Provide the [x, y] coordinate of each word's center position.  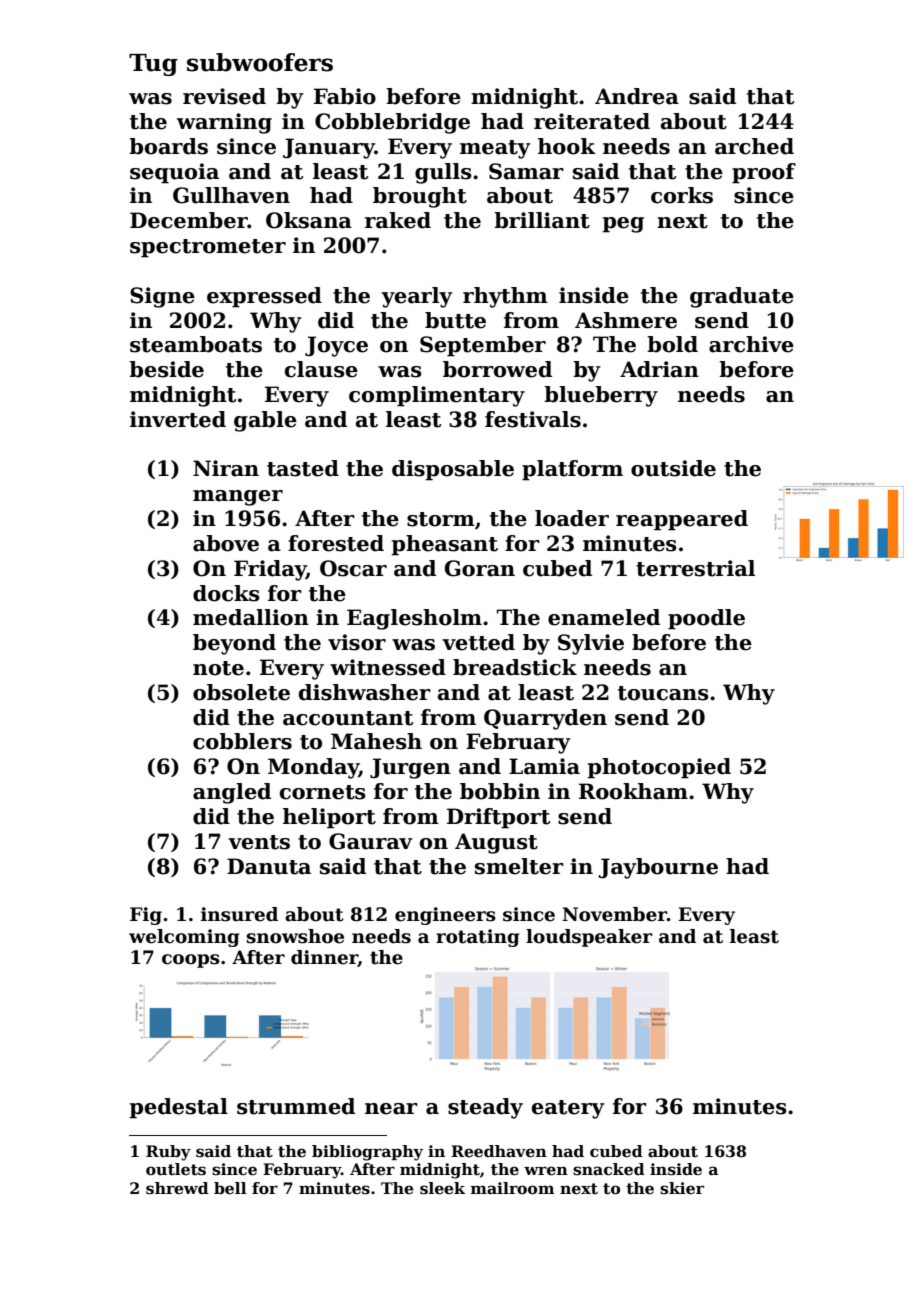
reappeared [682, 520]
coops [191, 961]
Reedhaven [499, 1151]
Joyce [336, 346]
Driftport [498, 818]
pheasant [444, 545]
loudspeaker [589, 938]
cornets [323, 792]
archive [751, 344]
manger [238, 498]
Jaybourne [658, 868]
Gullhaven [231, 195]
